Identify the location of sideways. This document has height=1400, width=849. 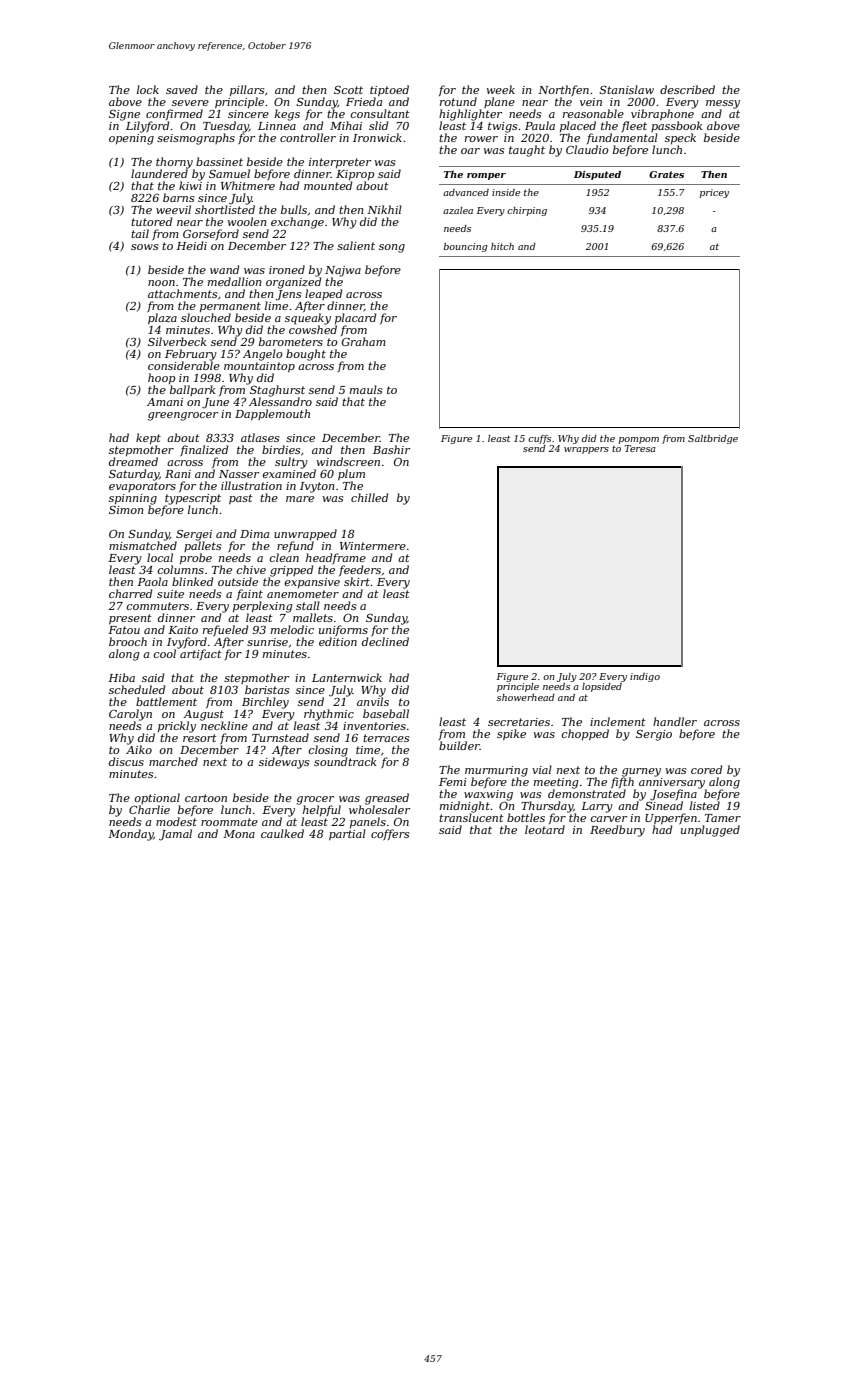
(284, 763).
